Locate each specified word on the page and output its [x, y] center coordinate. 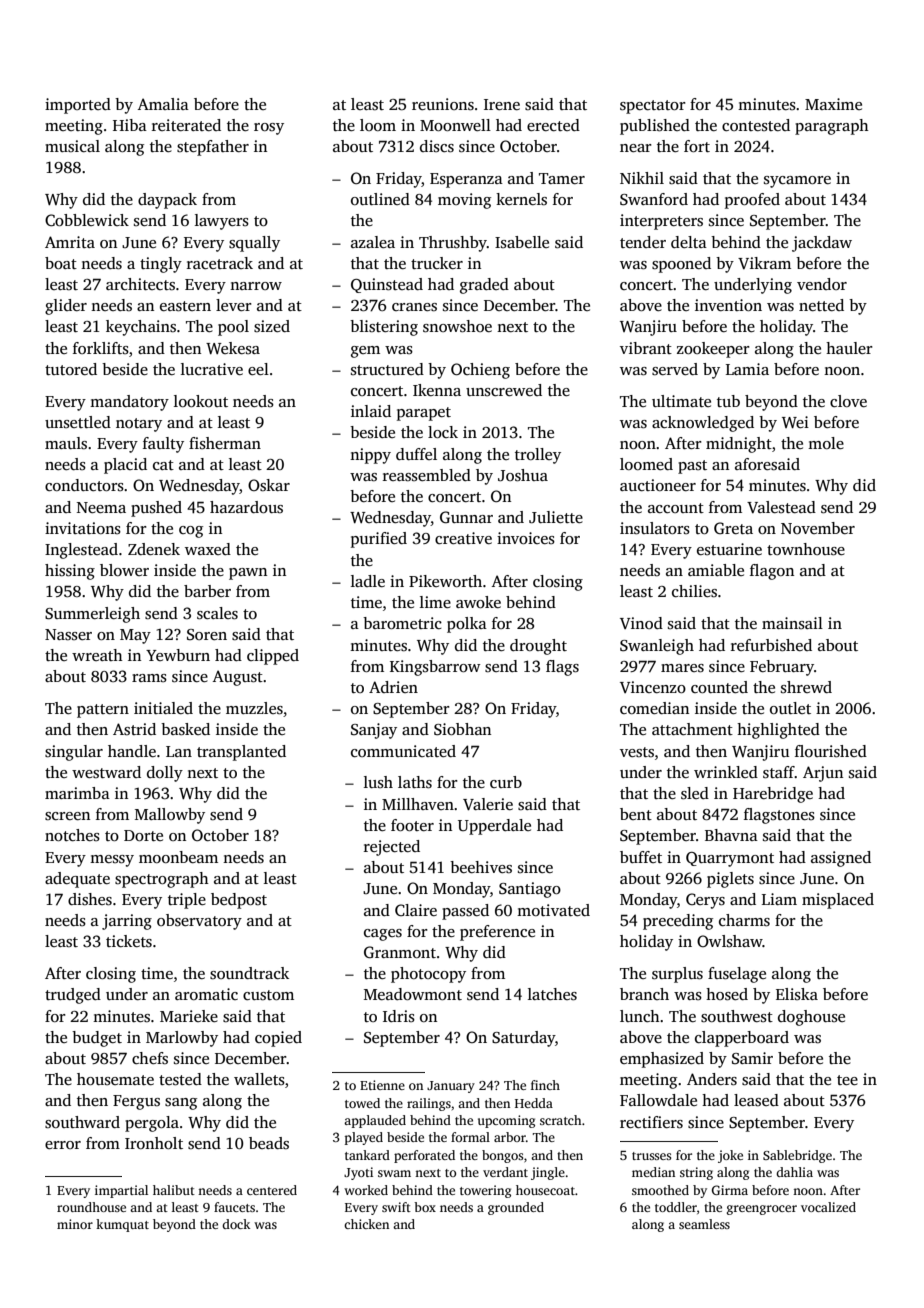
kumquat [122, 1225]
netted [821, 305]
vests [637, 752]
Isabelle [522, 242]
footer [412, 825]
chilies [694, 591]
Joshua [523, 475]
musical [72, 146]
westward [106, 772]
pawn [248, 574]
